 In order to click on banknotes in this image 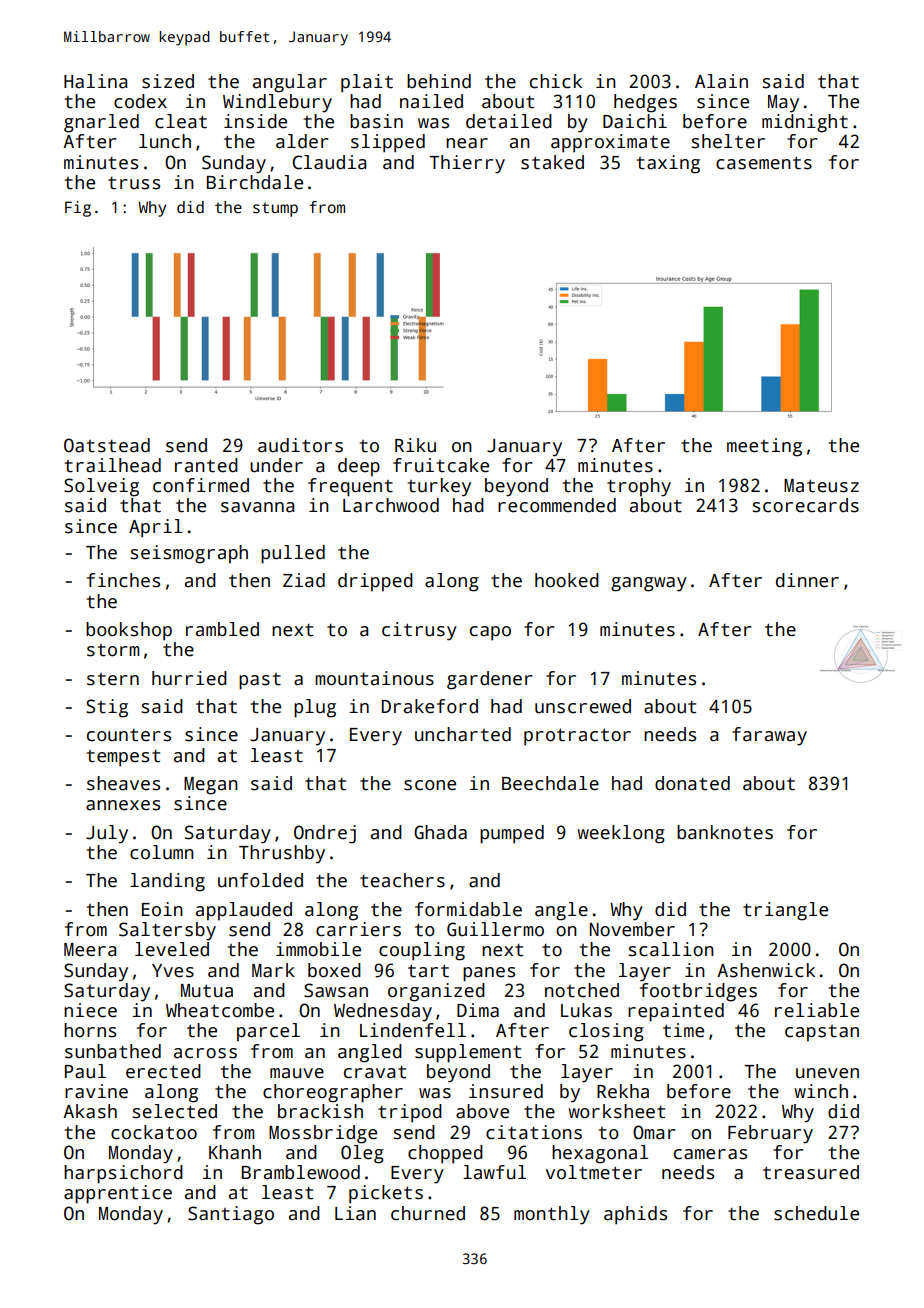, I will do `click(725, 832)`.
